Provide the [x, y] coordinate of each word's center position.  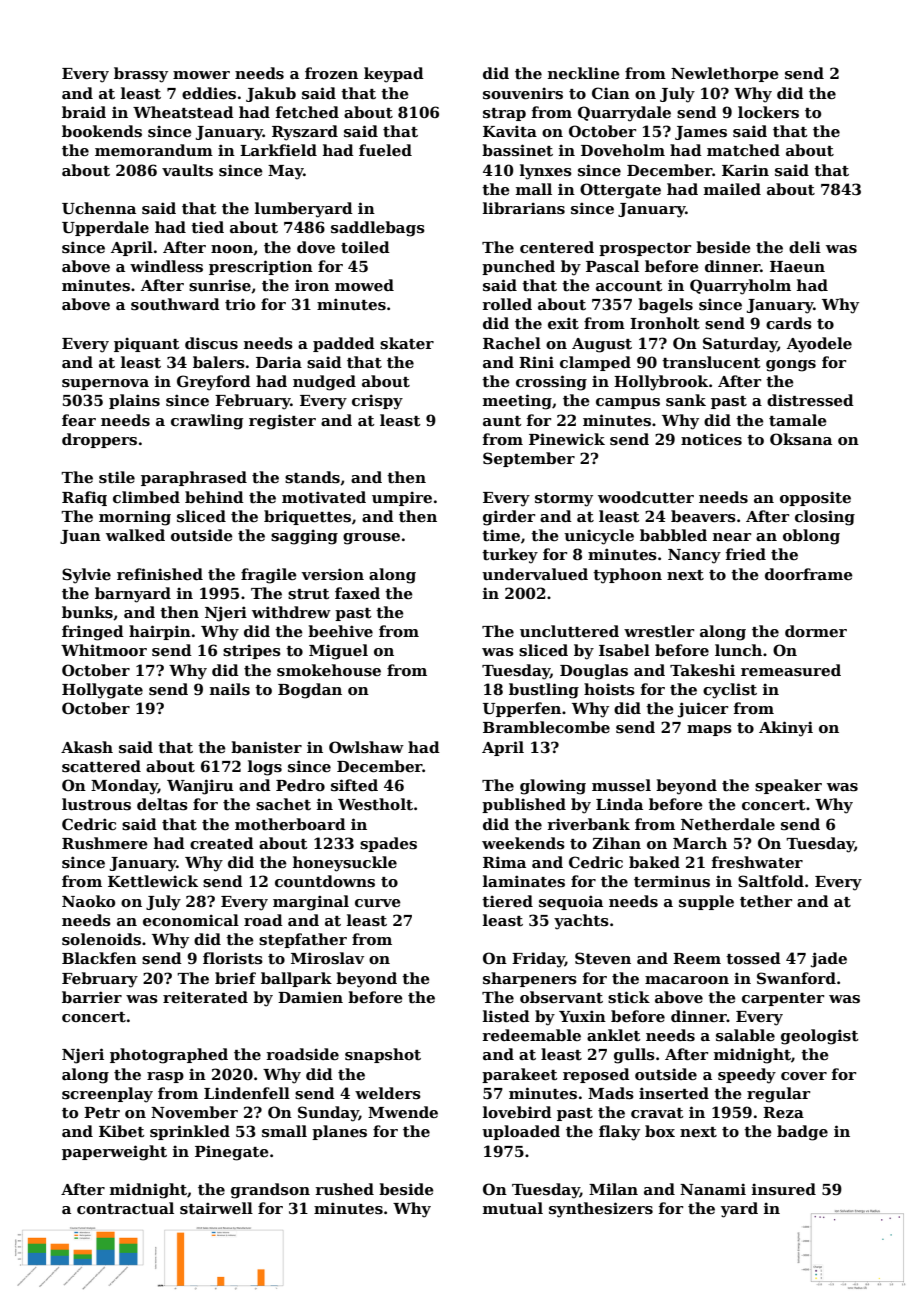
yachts [581, 922]
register [282, 422]
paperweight [114, 1153]
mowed [364, 285]
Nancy [694, 556]
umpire [402, 498]
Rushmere [105, 843]
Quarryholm [740, 287]
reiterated [205, 997]
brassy [141, 75]
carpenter [783, 999]
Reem [697, 958]
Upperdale [105, 228]
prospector [645, 249]
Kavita [510, 131]
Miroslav [327, 958]
